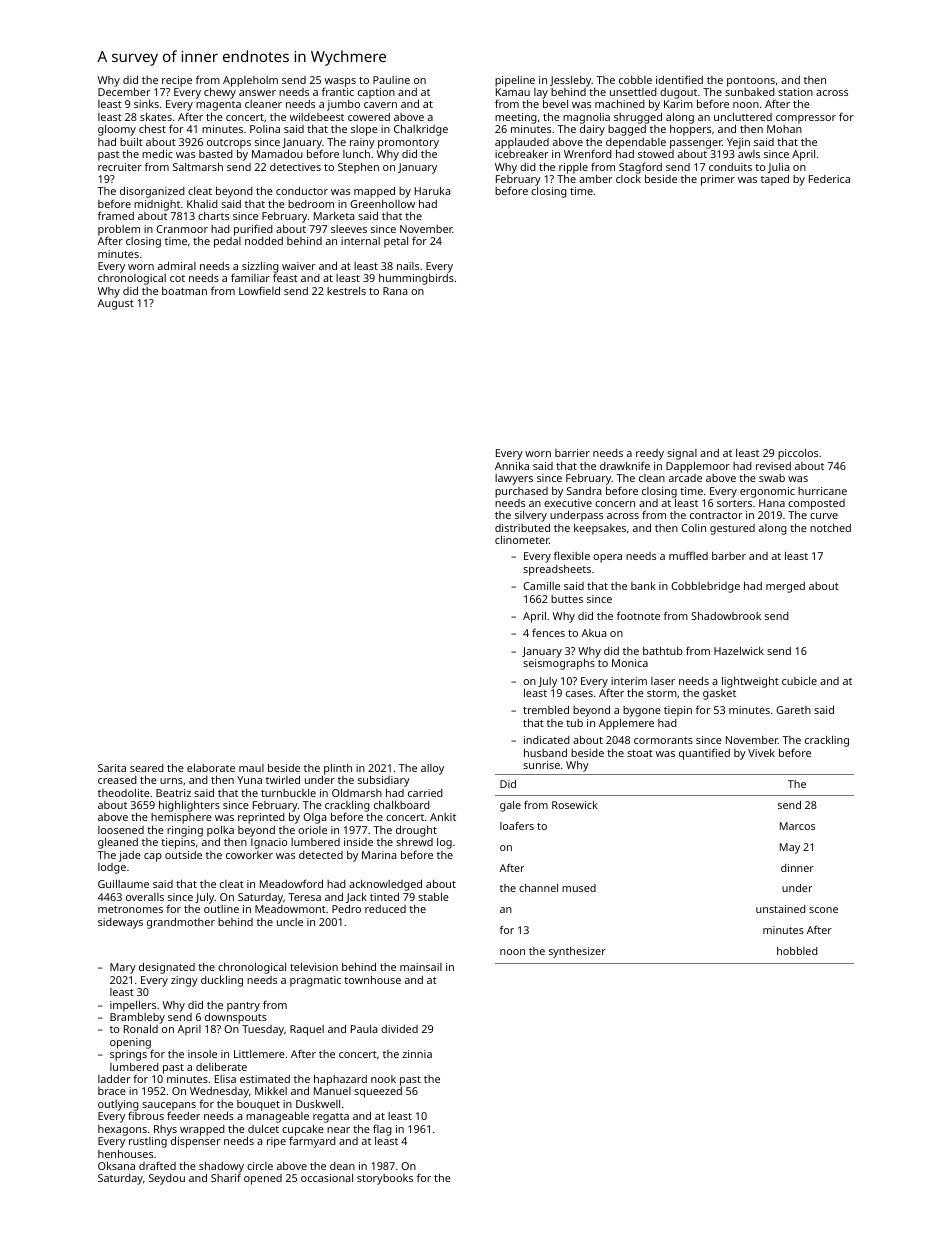 Image resolution: width=952 pixels, height=1233 pixels. Describe the element at coordinates (124, 792) in the screenshot. I see `theodolite` at that location.
